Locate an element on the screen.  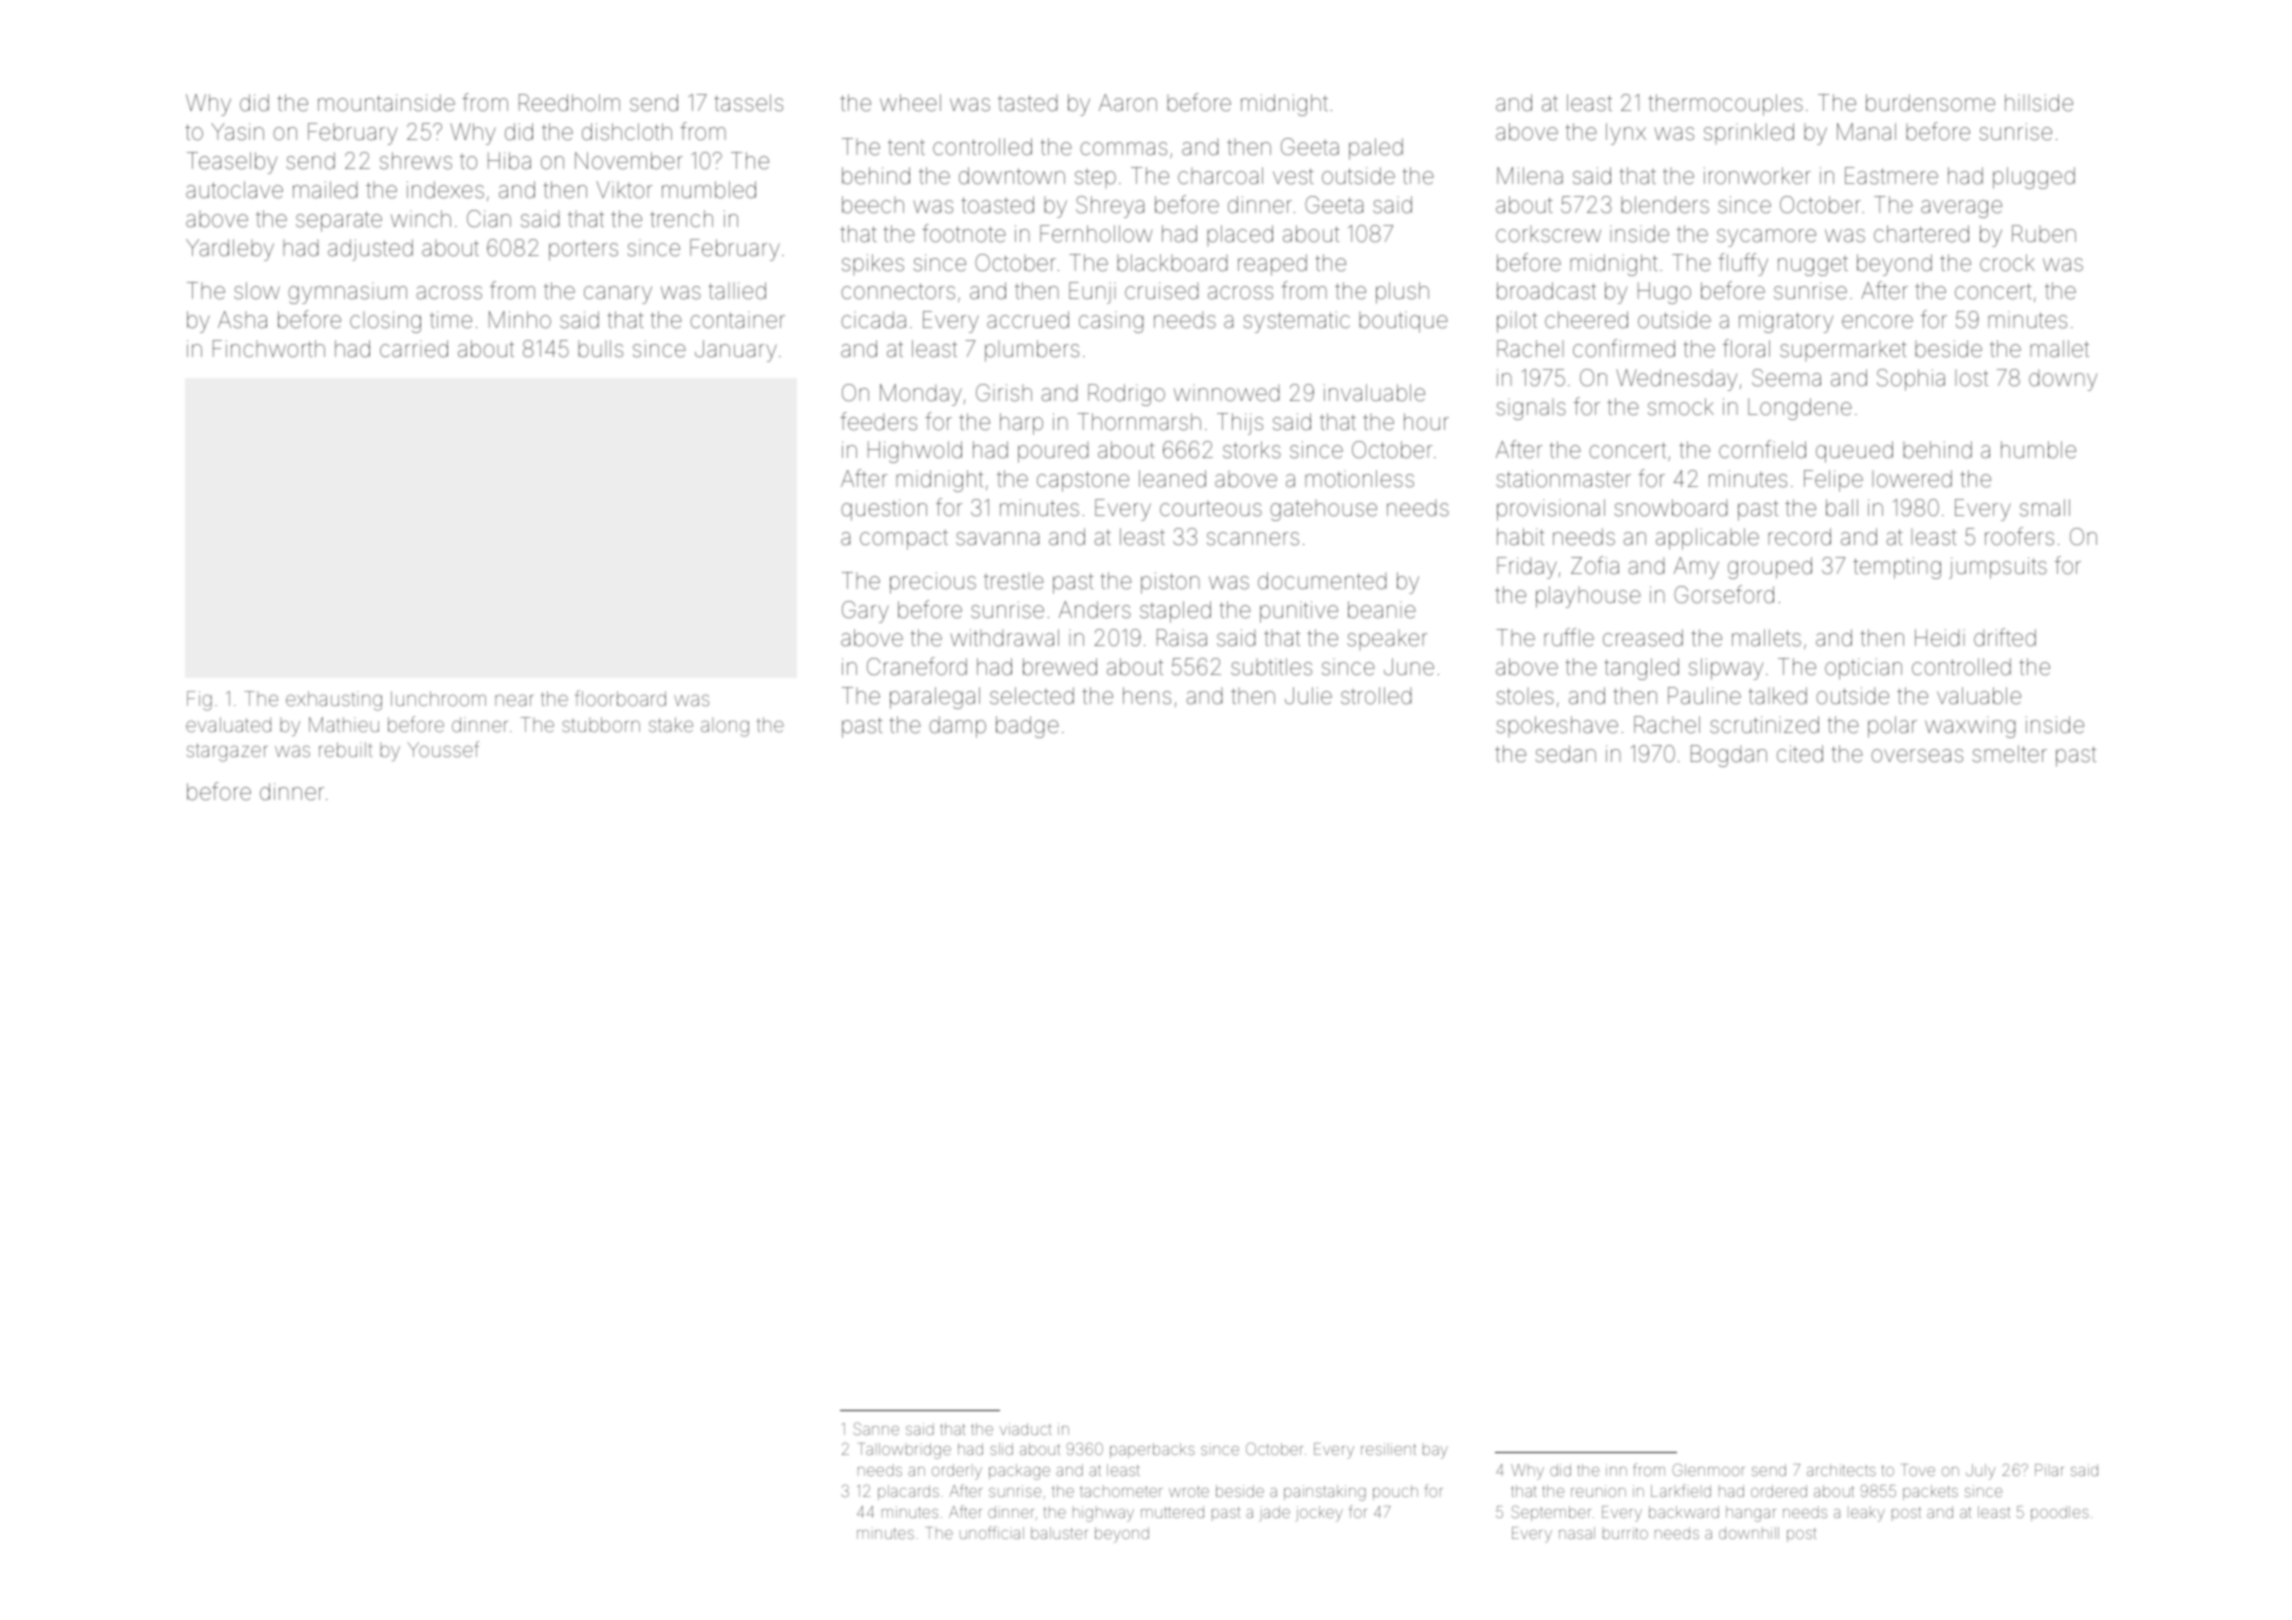
paperbacks is located at coordinates (1152, 1450).
